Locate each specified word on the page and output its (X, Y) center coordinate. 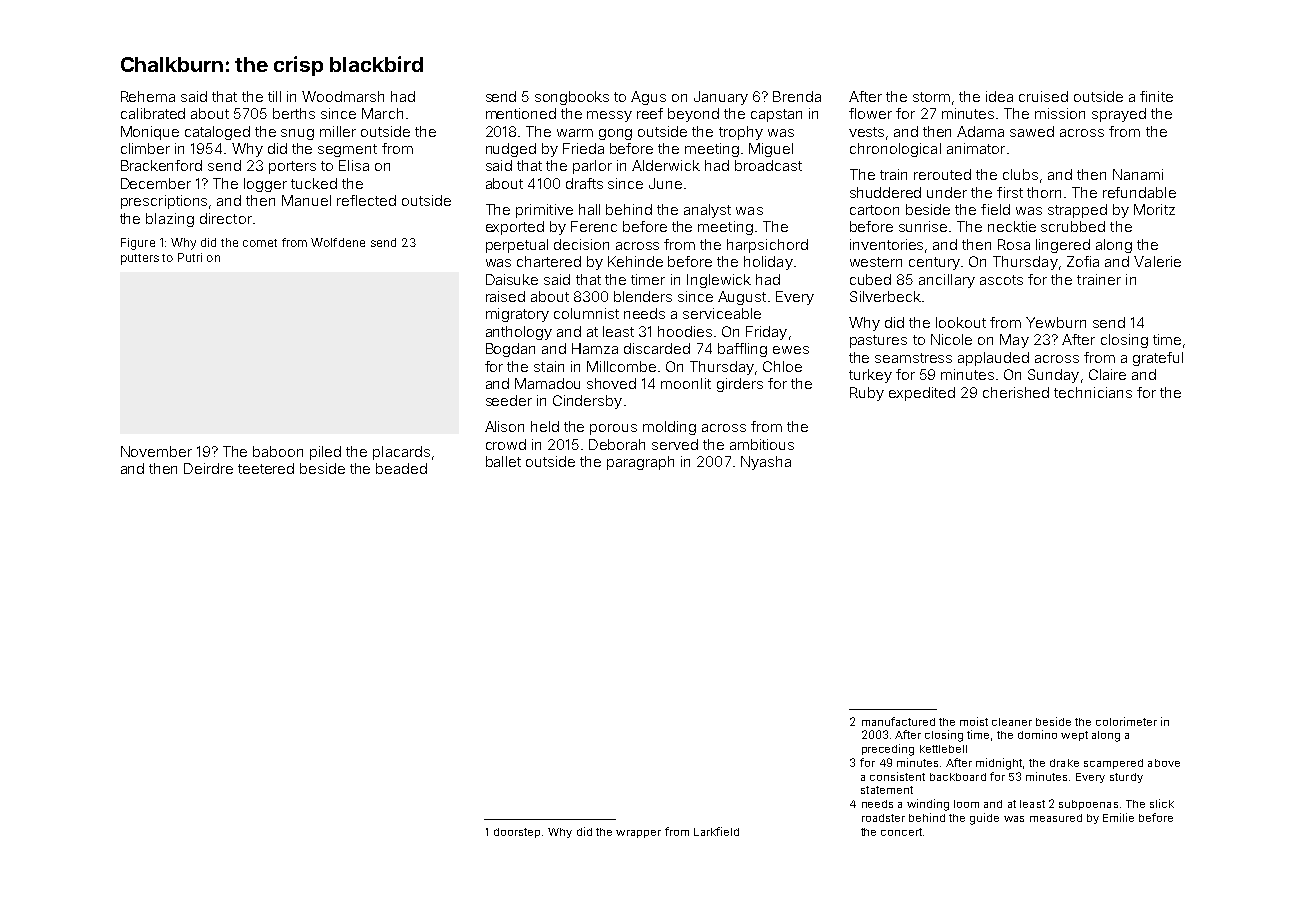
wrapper (638, 834)
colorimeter (1126, 721)
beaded (401, 468)
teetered (266, 468)
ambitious (762, 444)
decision (581, 244)
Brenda (797, 96)
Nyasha (766, 463)
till (274, 96)
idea (999, 96)
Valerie (1157, 261)
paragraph (640, 463)
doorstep (517, 833)
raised (505, 296)
